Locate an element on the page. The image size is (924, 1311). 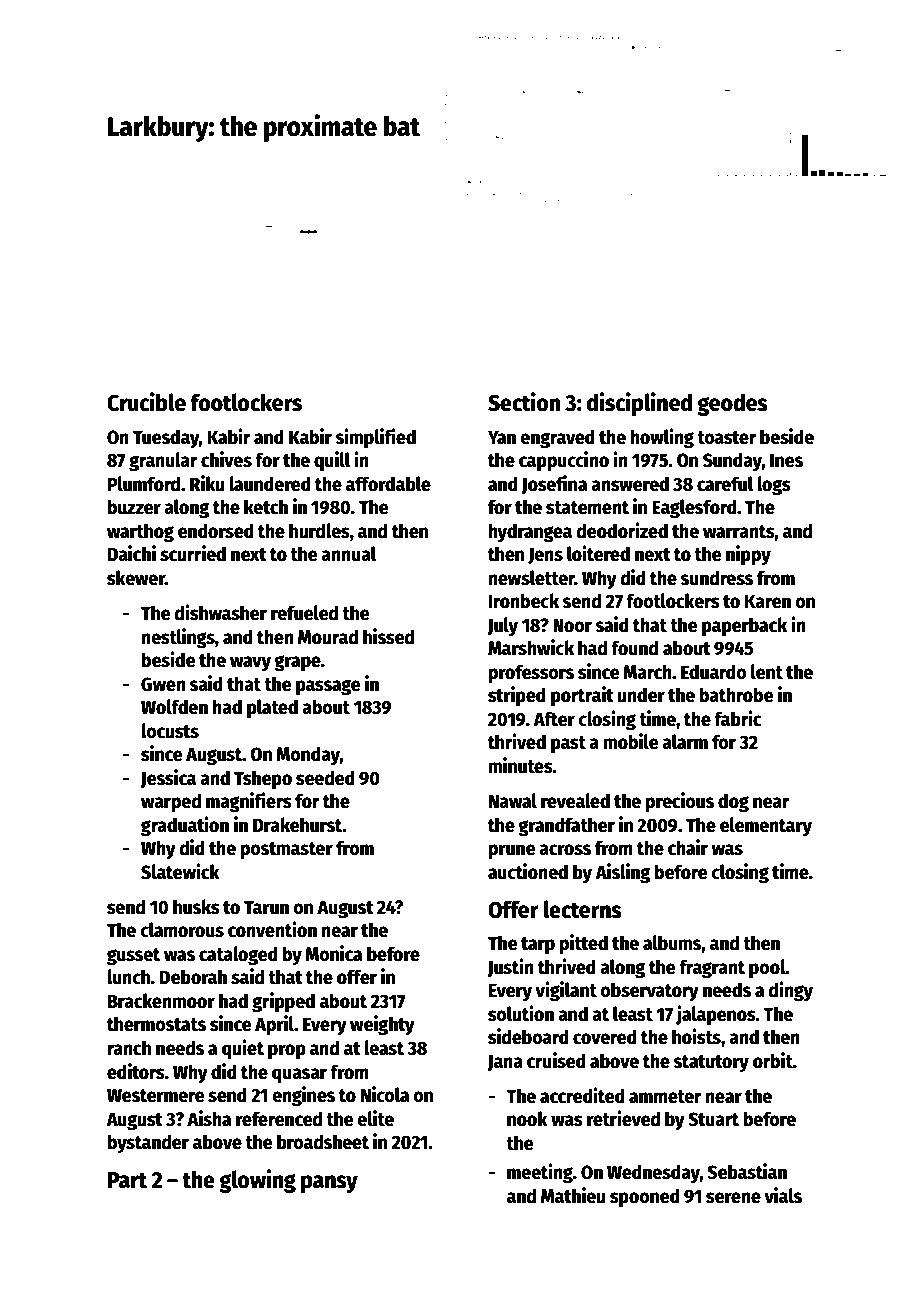
affordable is located at coordinates (388, 484).
